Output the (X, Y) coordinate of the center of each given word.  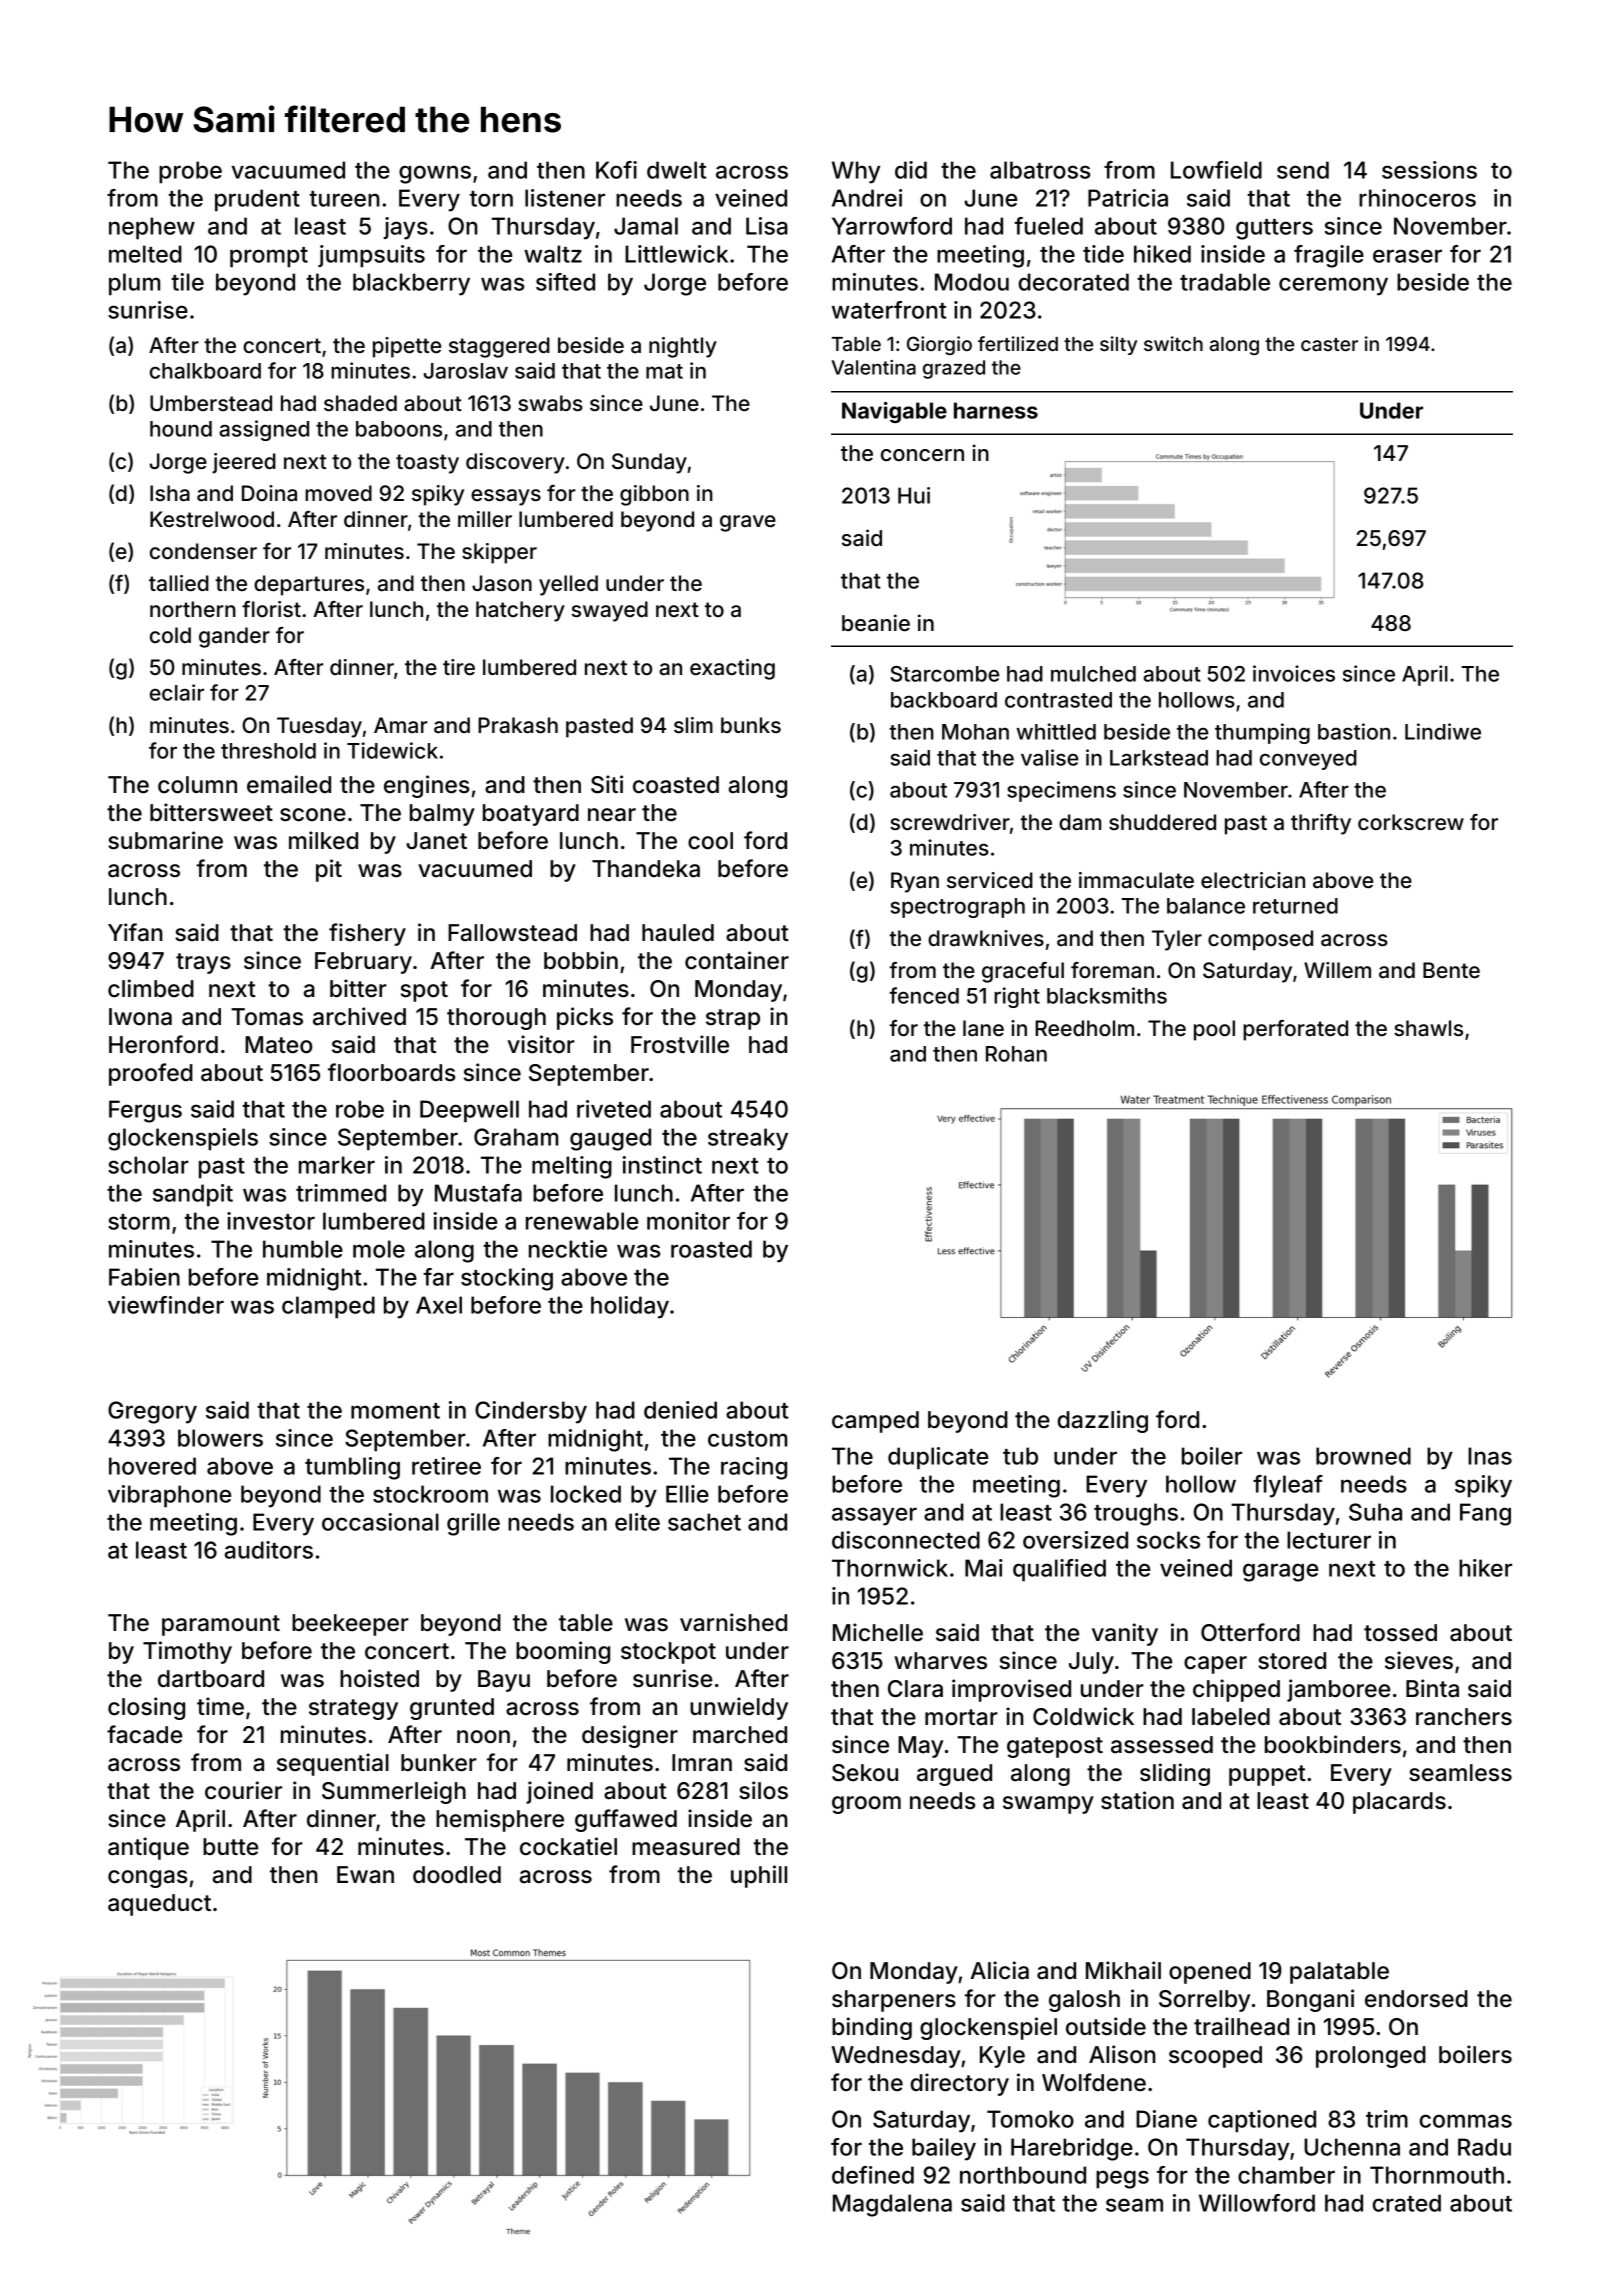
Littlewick (676, 254)
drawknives (986, 938)
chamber (1286, 2175)
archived (359, 1016)
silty (1118, 345)
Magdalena (892, 2205)
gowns (435, 174)
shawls (1428, 1028)
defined (873, 2175)
